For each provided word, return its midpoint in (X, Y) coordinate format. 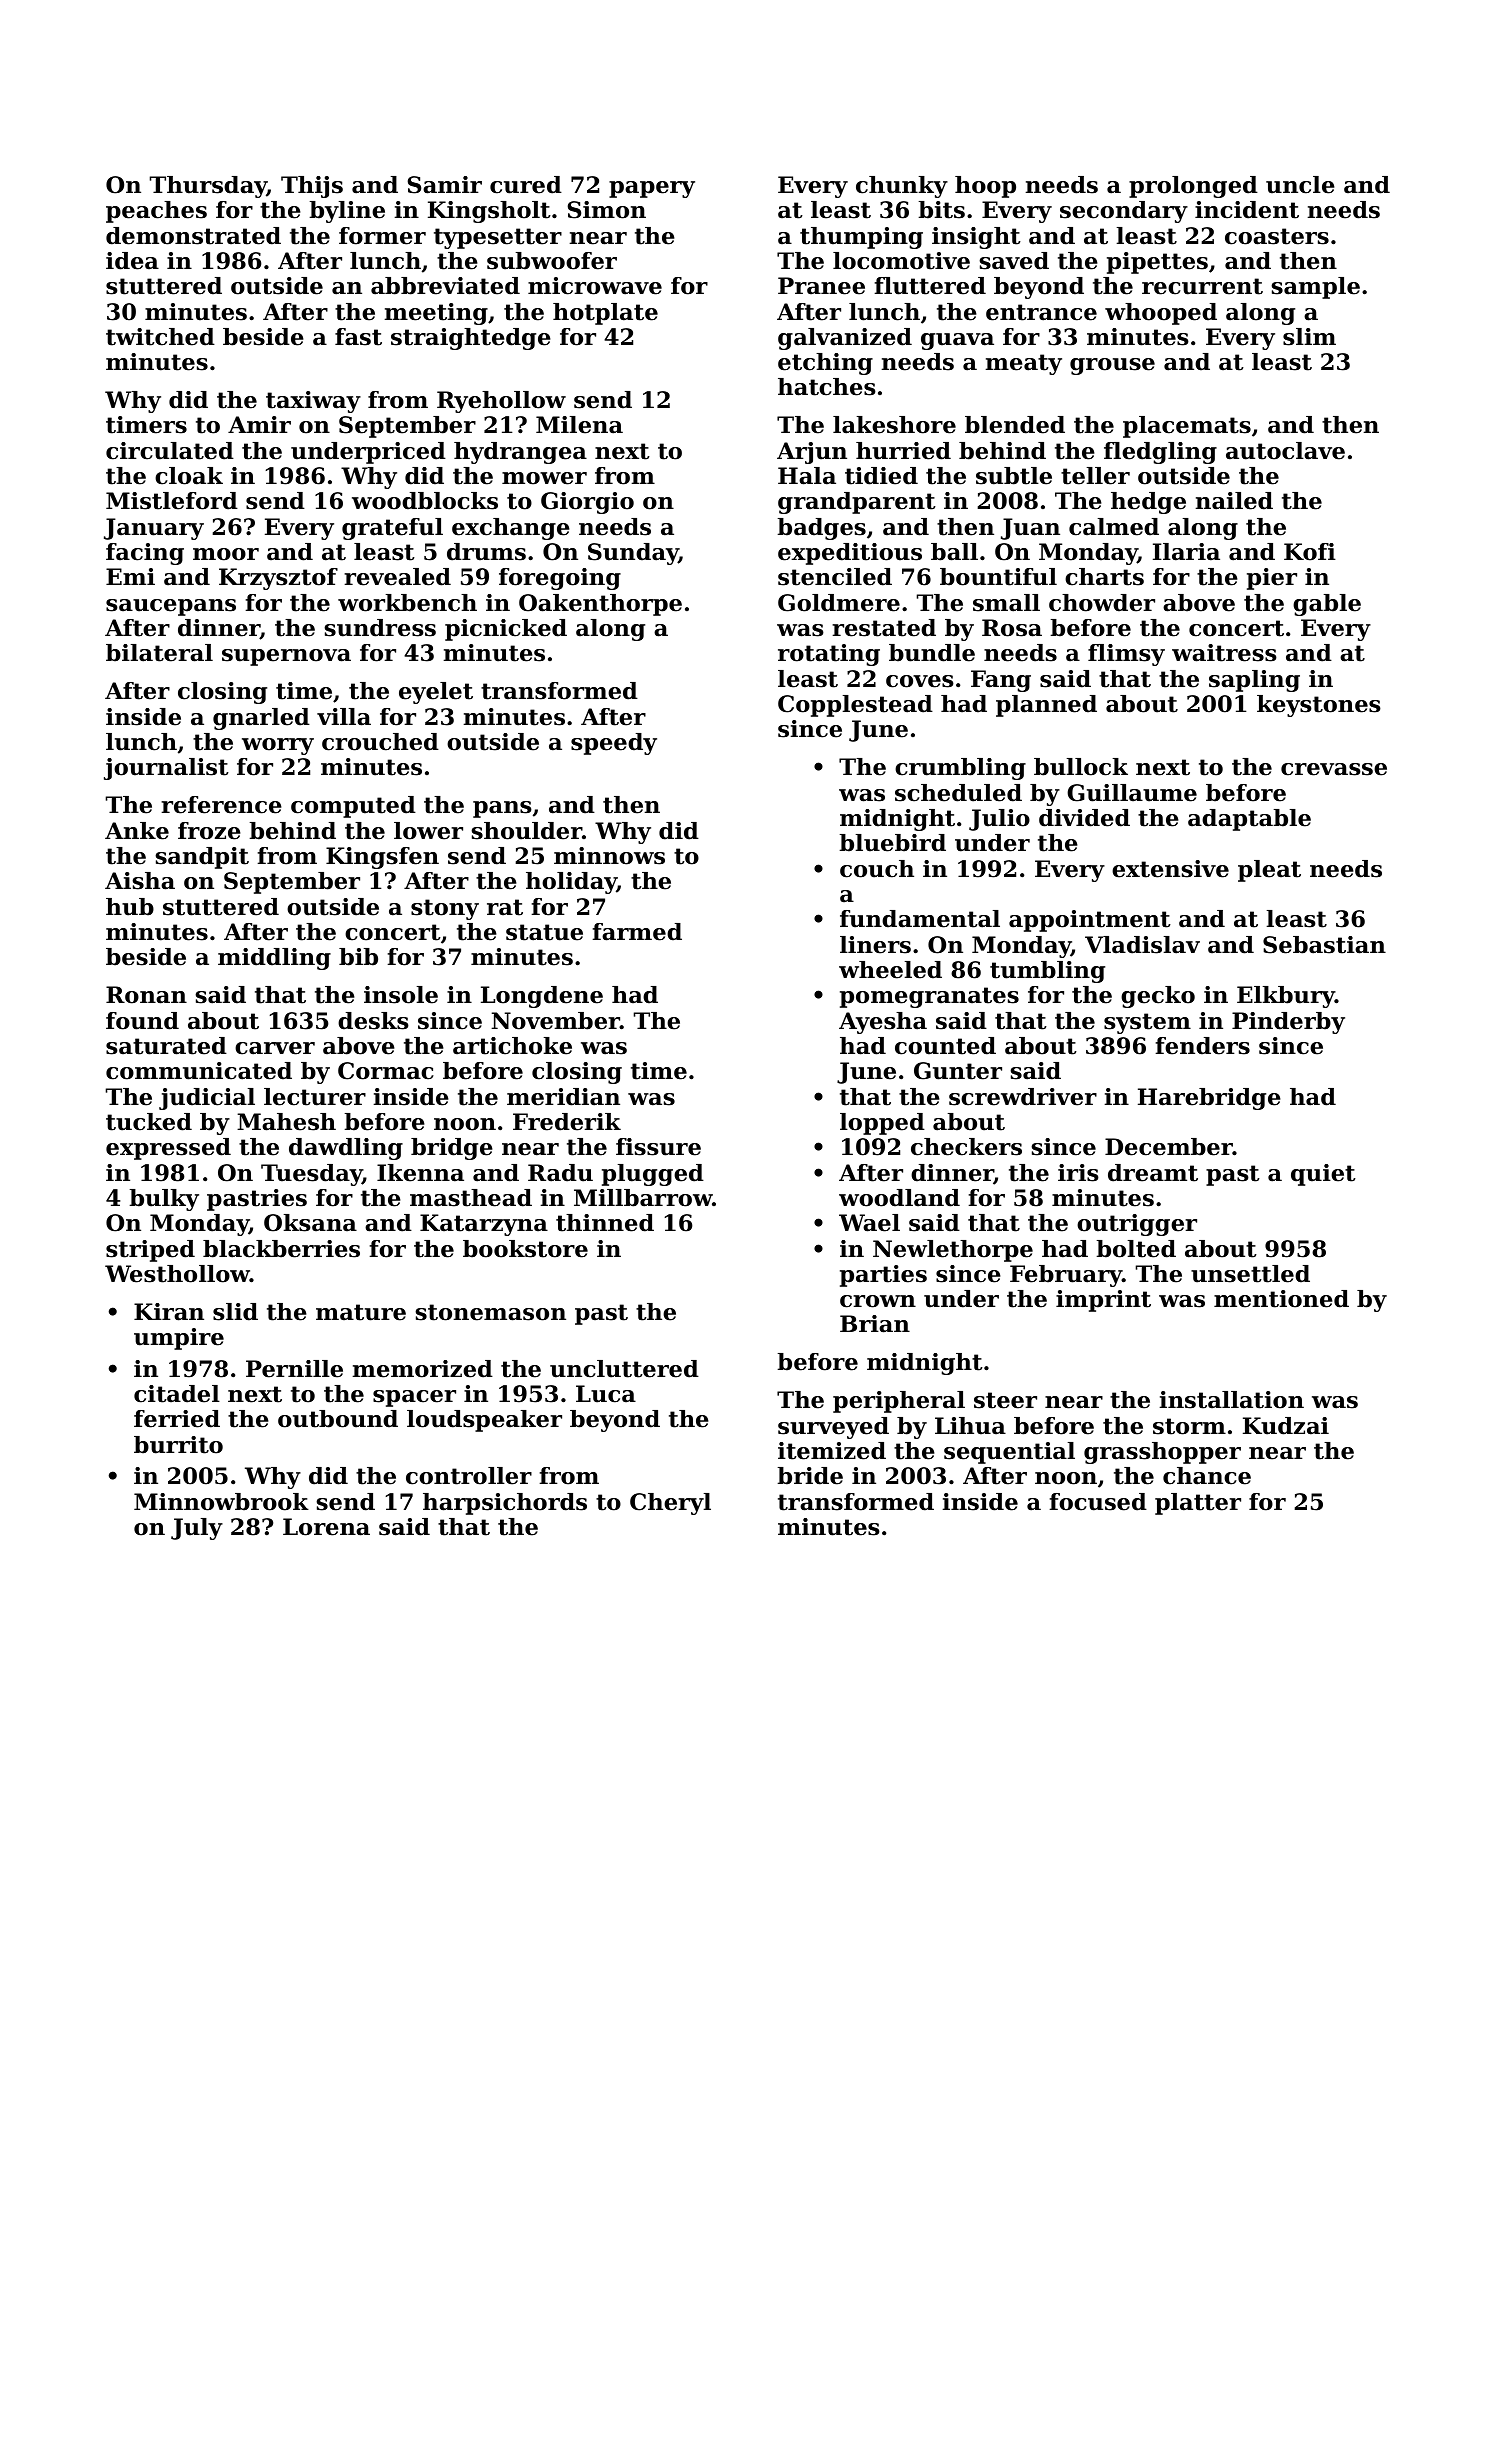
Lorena (326, 1527)
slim (1309, 337)
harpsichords (505, 1504)
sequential (1009, 1453)
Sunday (633, 554)
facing (145, 554)
